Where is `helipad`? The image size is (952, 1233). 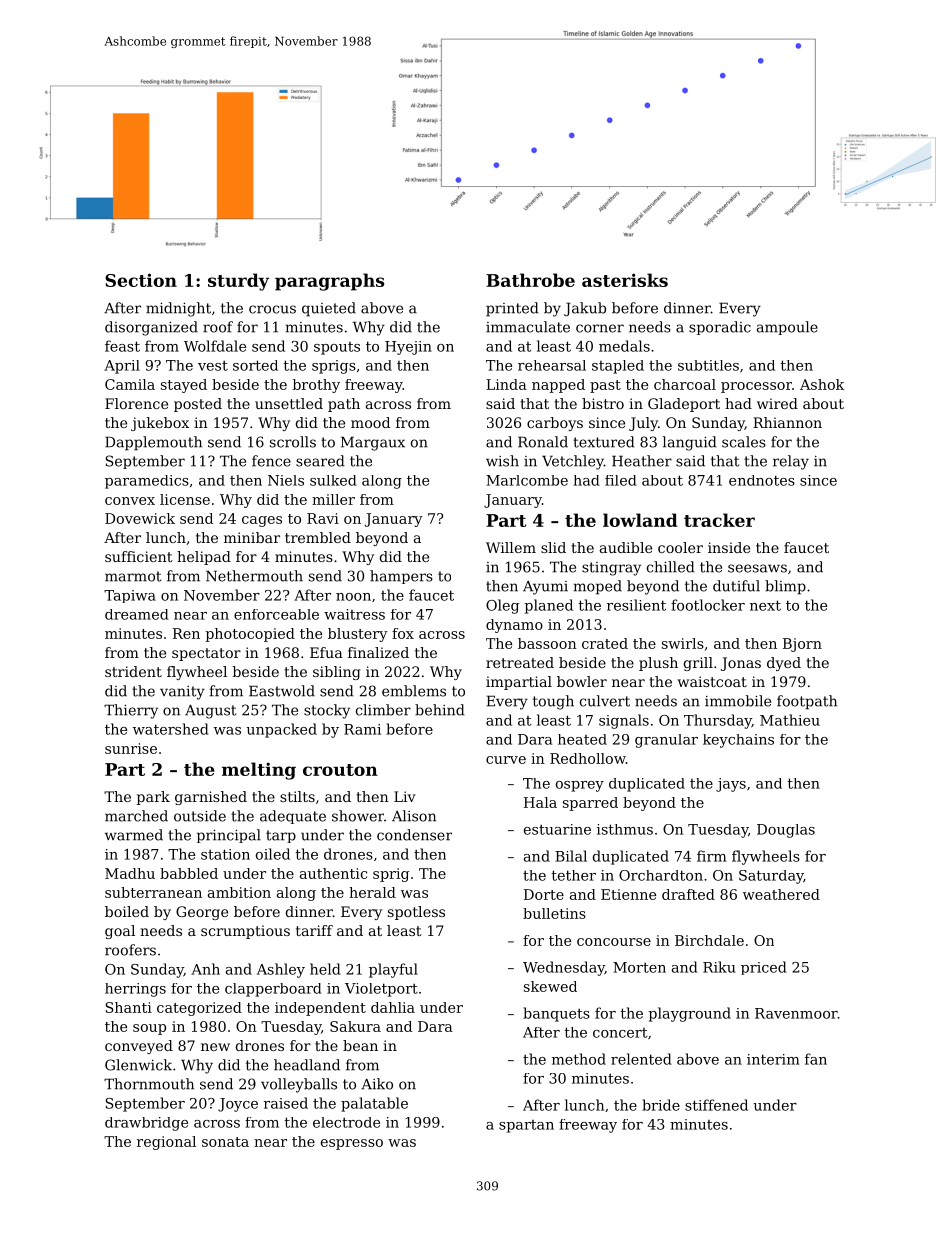 helipad is located at coordinates (204, 558).
